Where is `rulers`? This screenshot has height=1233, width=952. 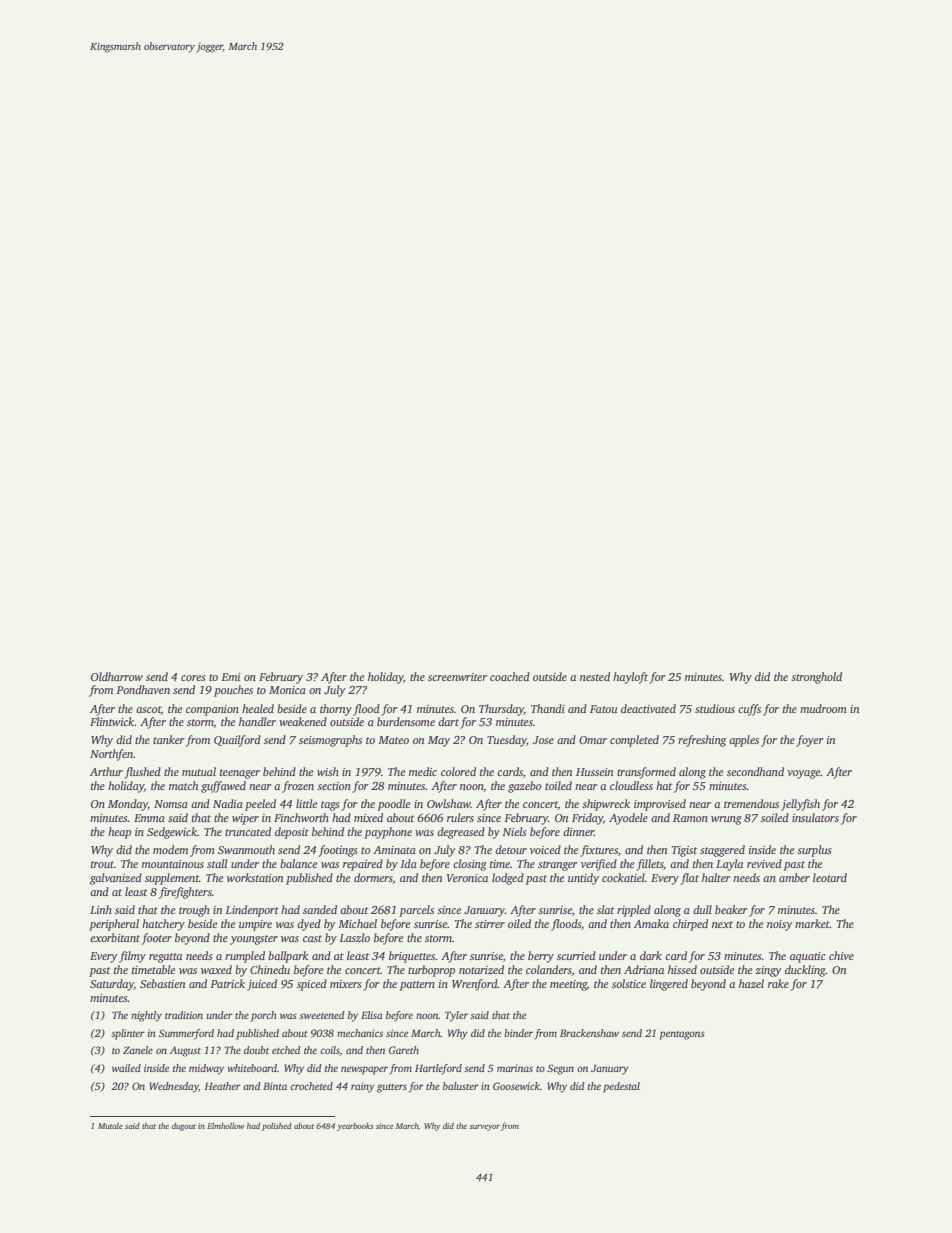 rulers is located at coordinates (460, 817).
